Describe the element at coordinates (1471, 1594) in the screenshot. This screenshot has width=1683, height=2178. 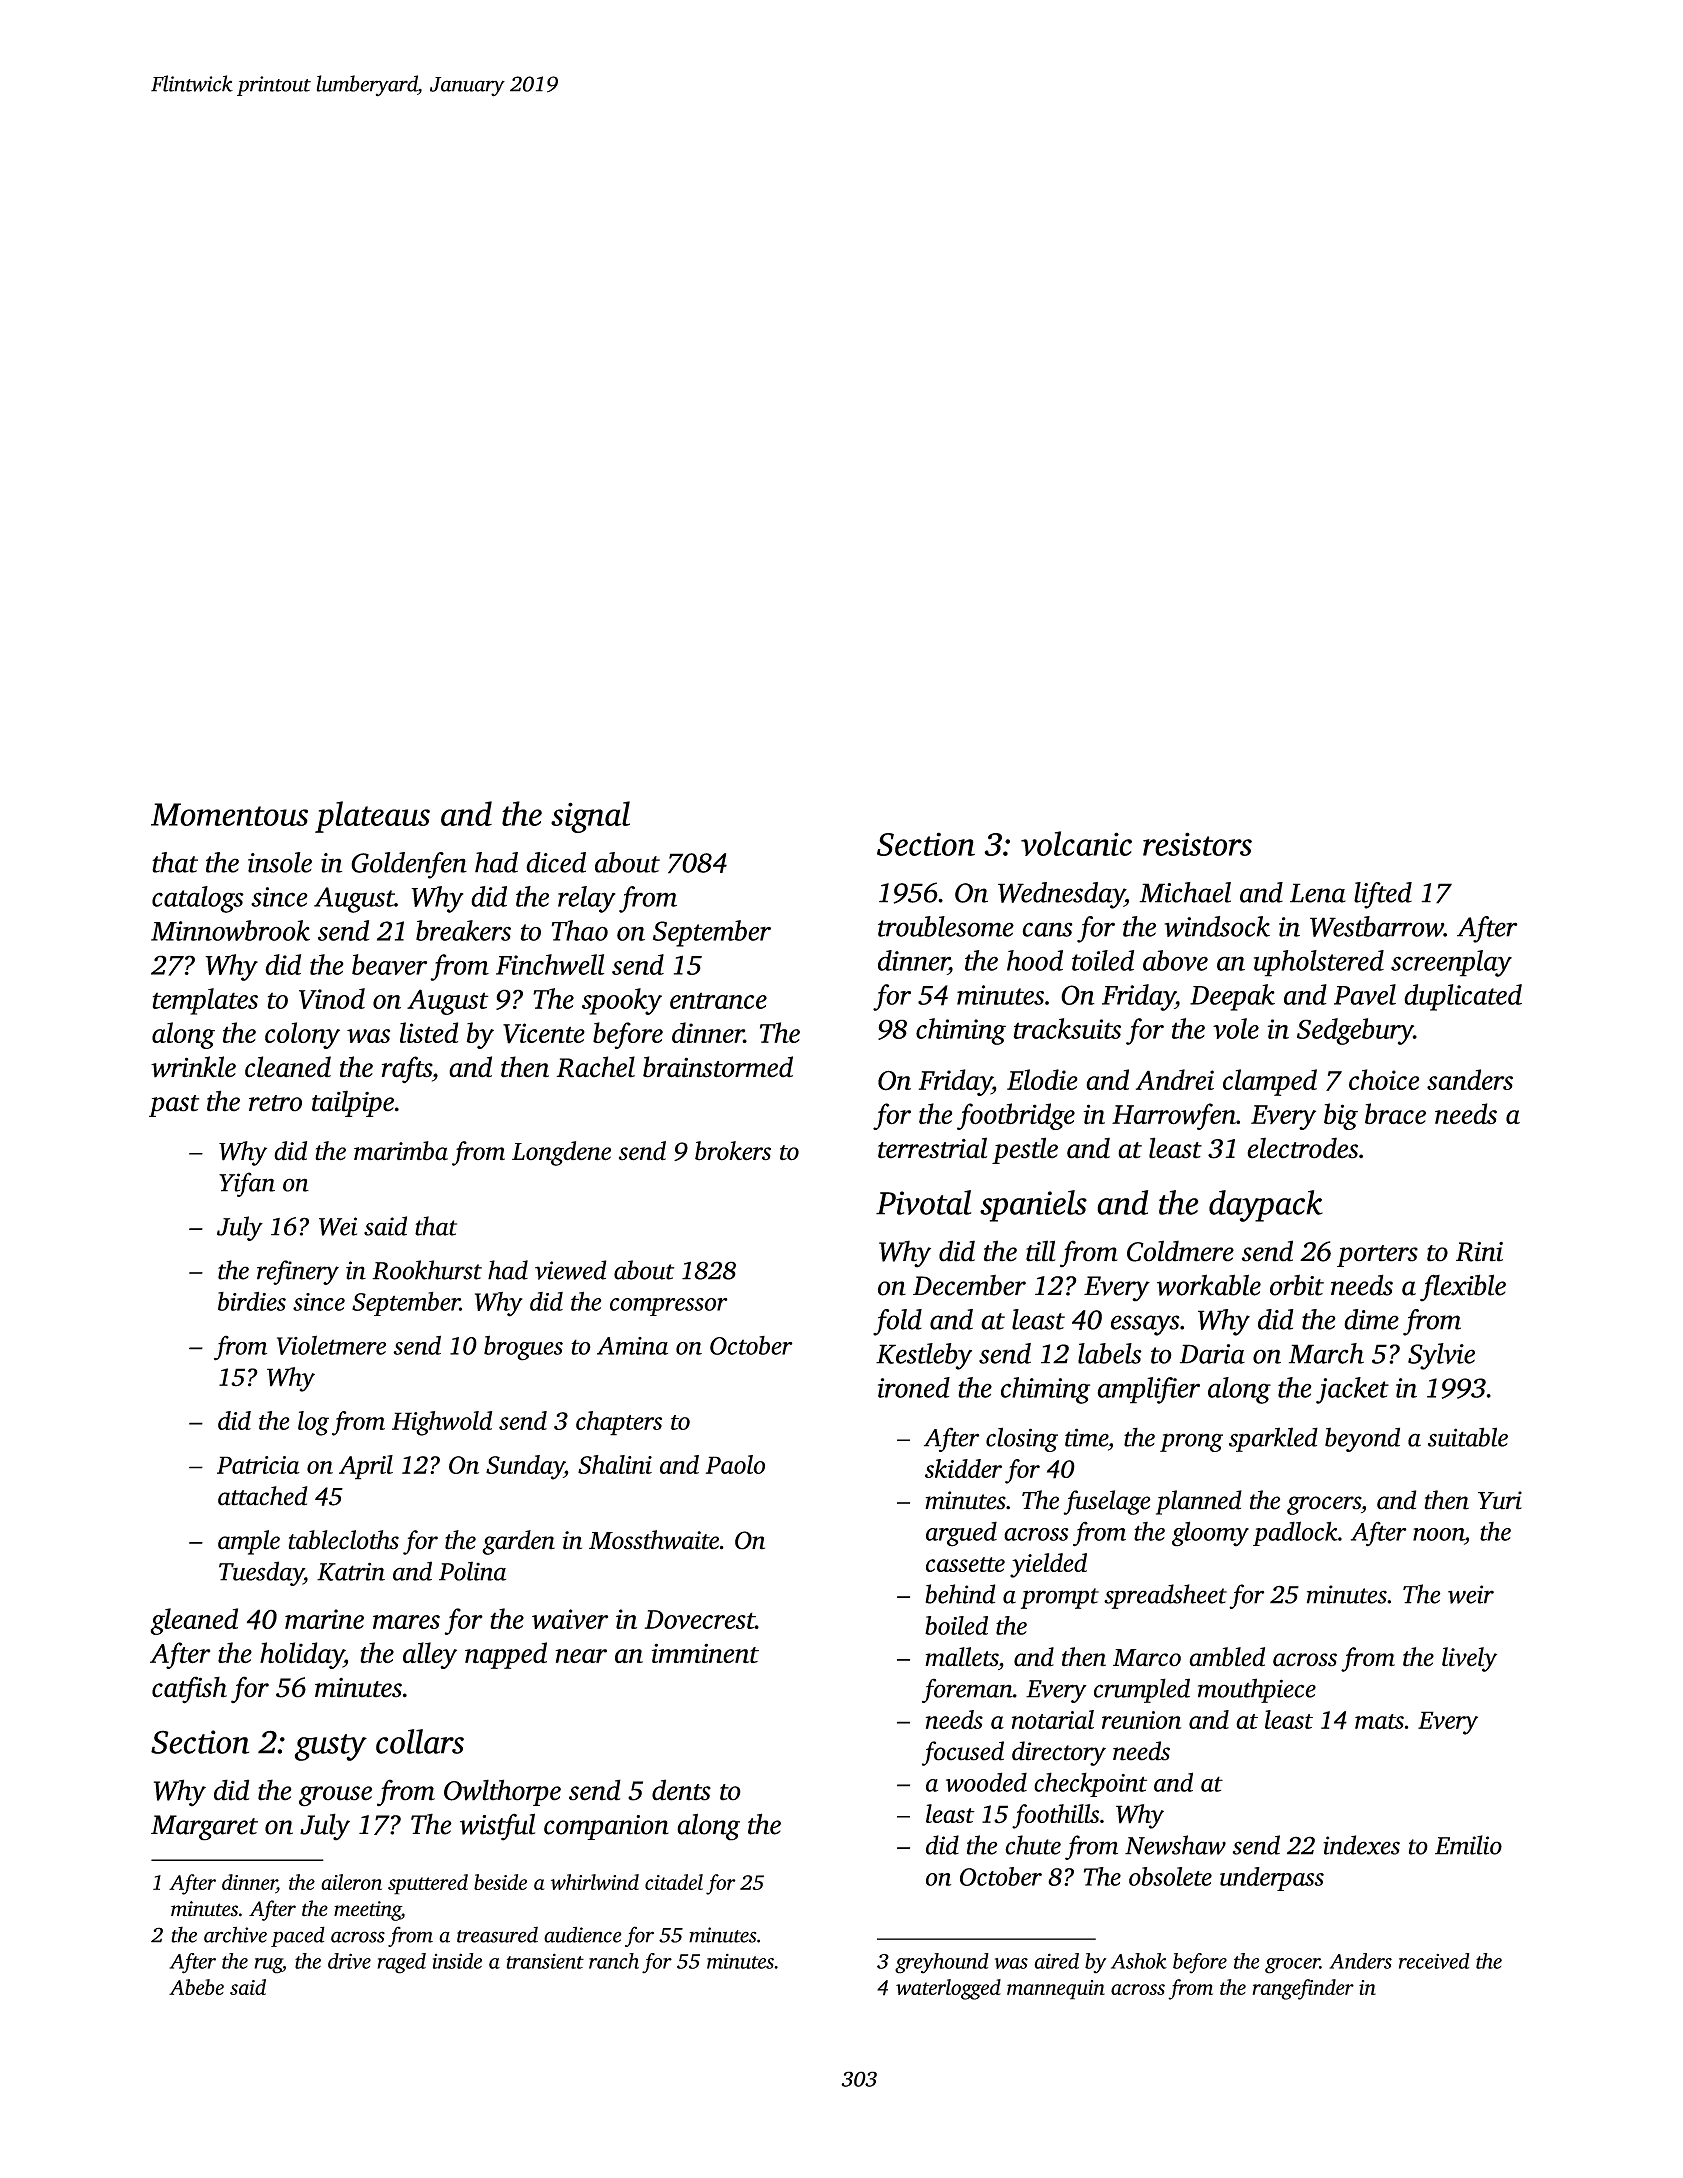
I see `weir` at that location.
